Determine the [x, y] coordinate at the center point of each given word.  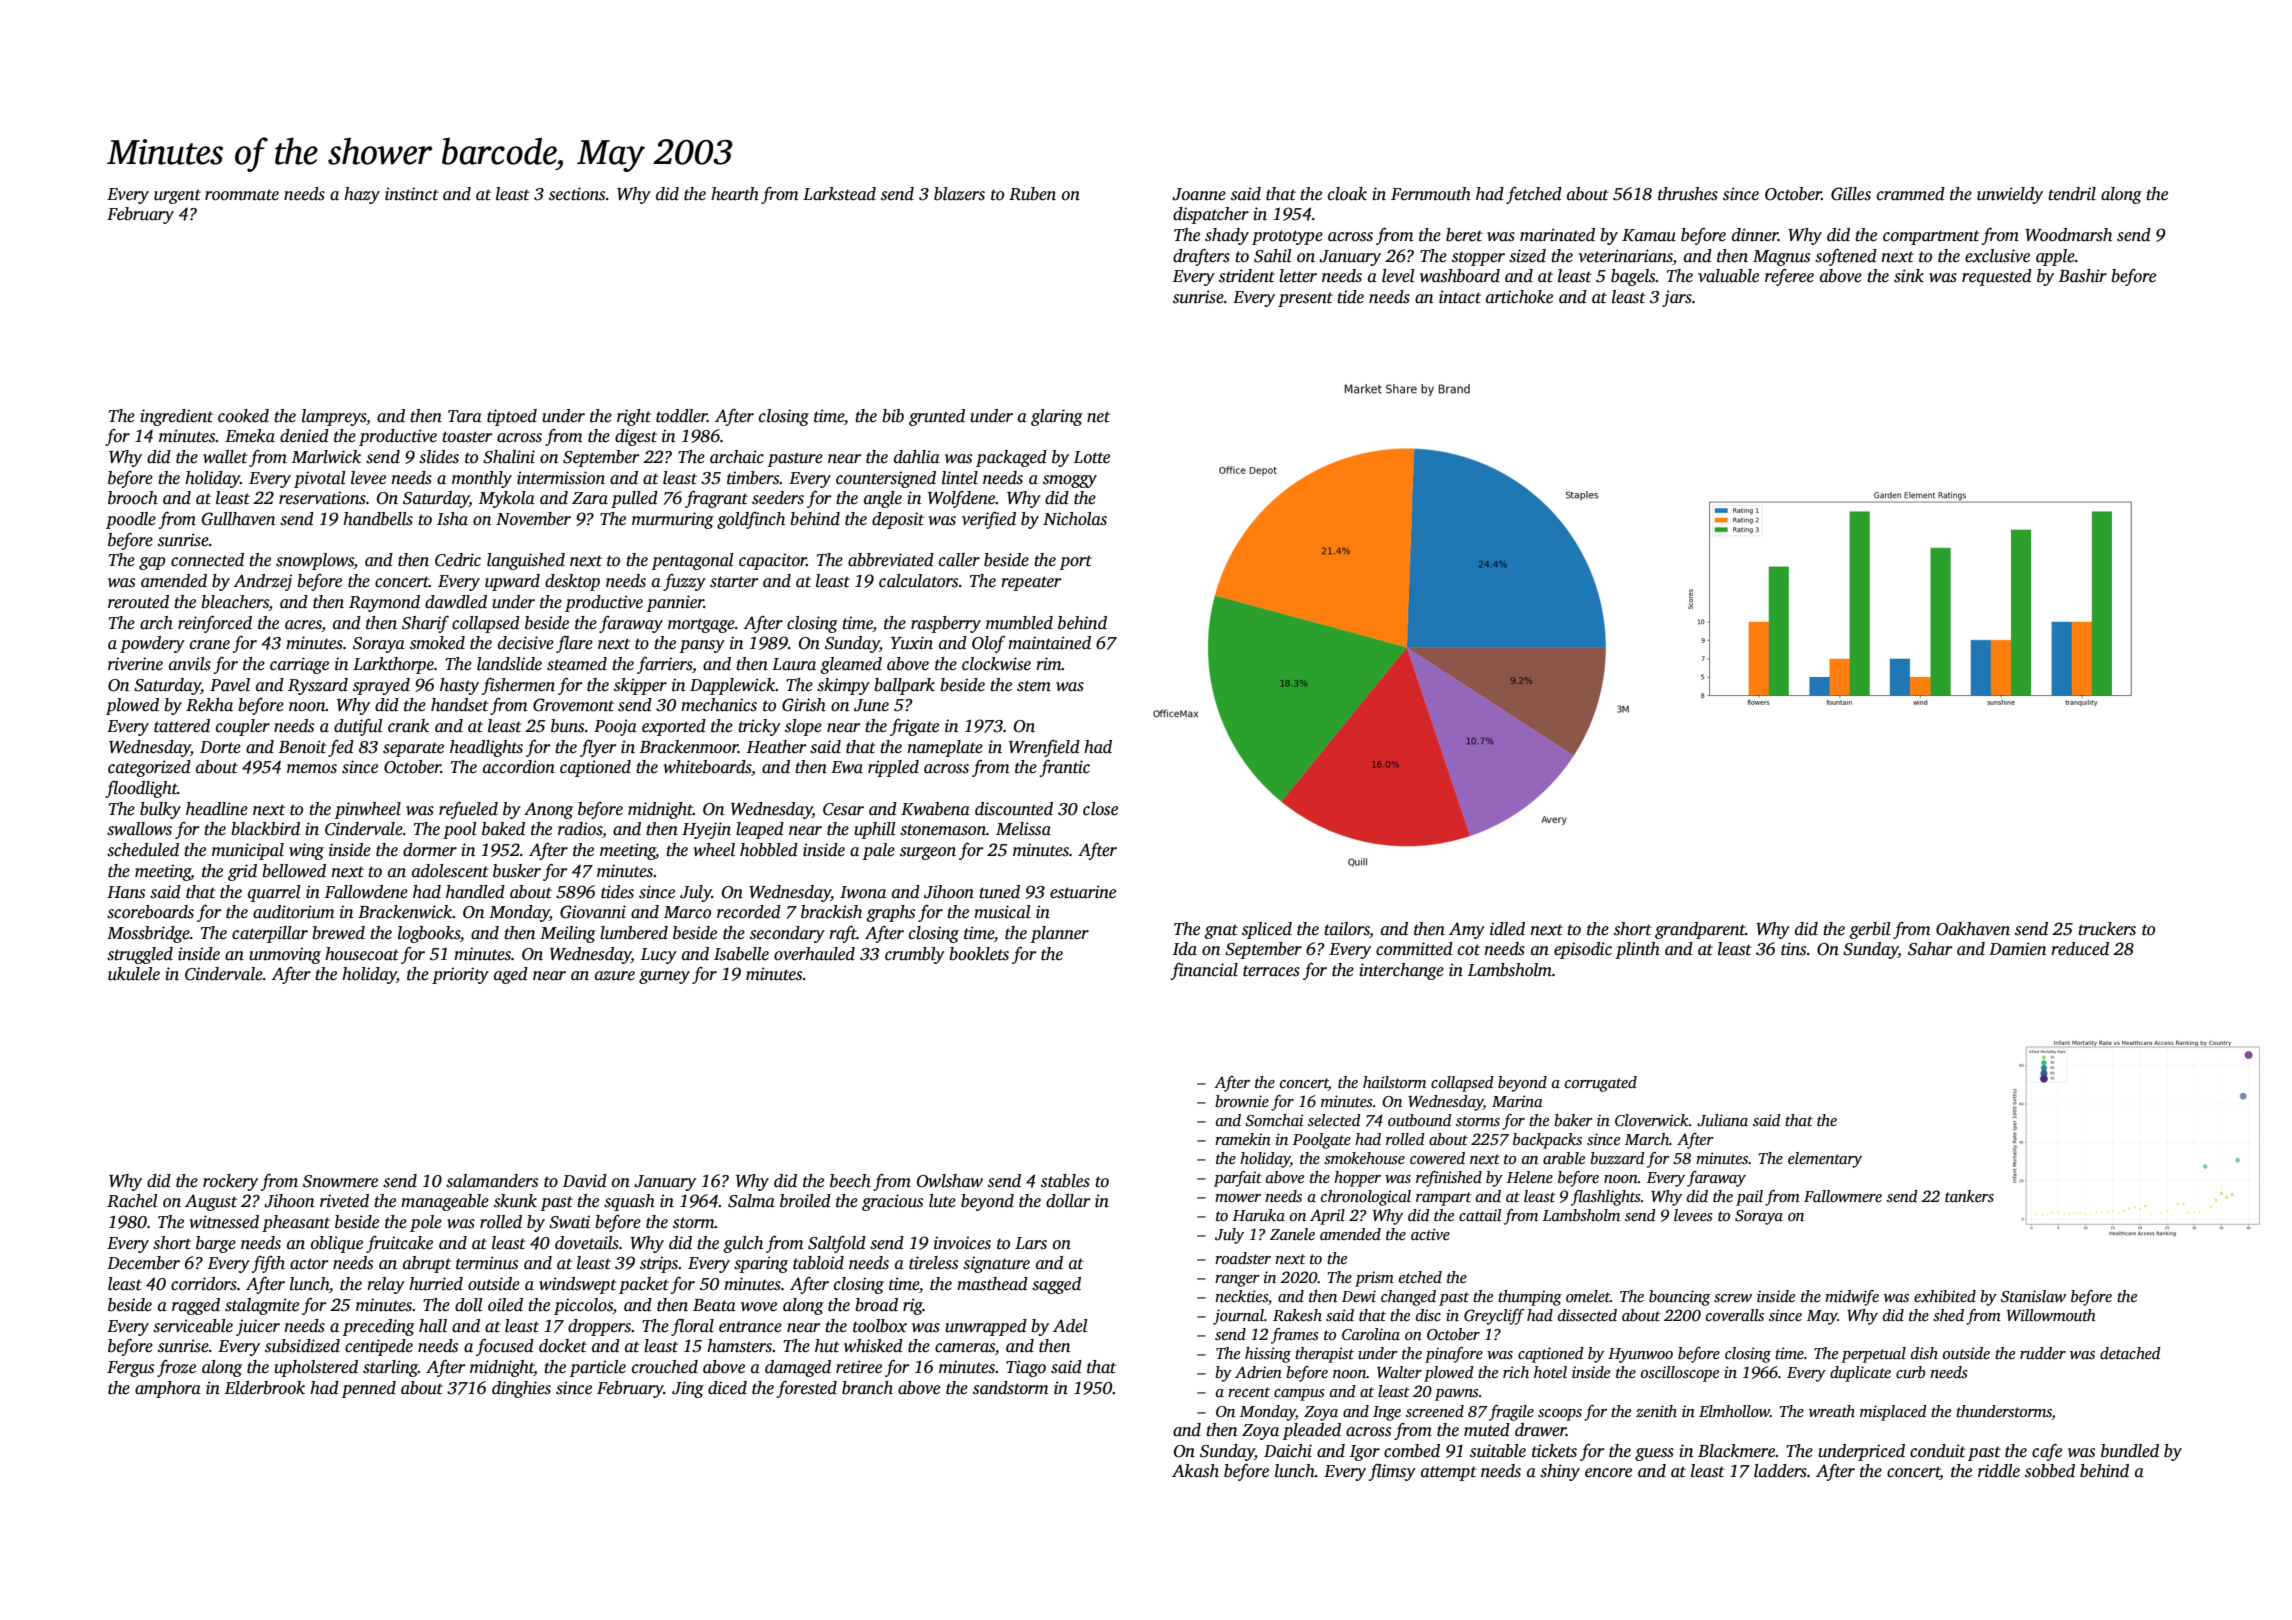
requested [1997, 277]
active [1430, 1234]
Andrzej [262, 582]
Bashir [2083, 276]
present [1305, 299]
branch [867, 1388]
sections [577, 194]
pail [1749, 1198]
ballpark [904, 686]
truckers [2107, 929]
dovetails [587, 1243]
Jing [688, 1389]
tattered [182, 726]
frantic [1065, 768]
